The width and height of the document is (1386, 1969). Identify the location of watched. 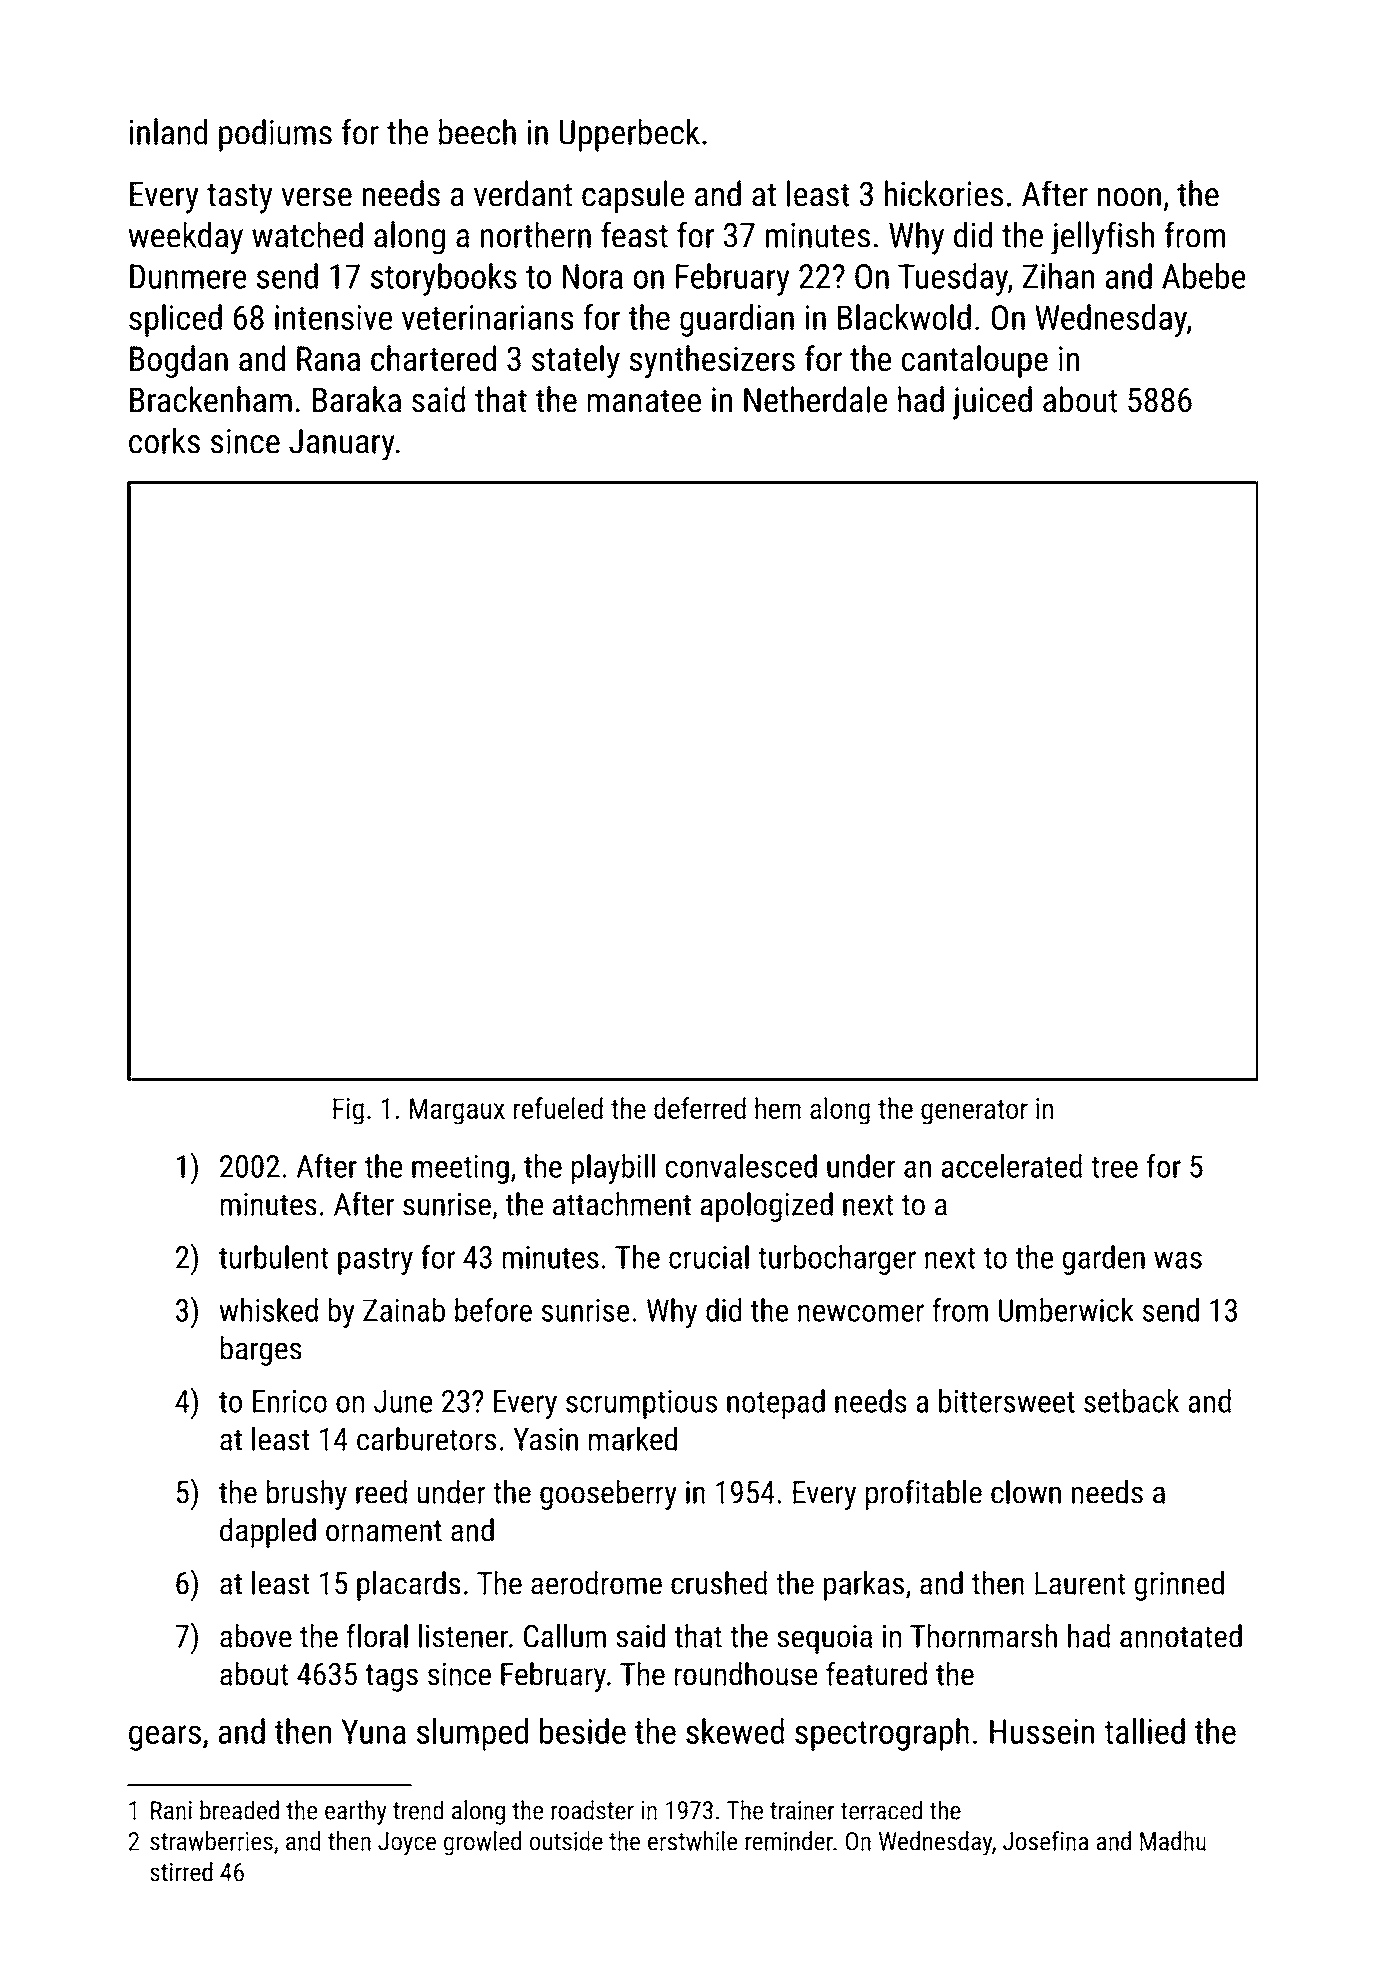
(307, 235).
